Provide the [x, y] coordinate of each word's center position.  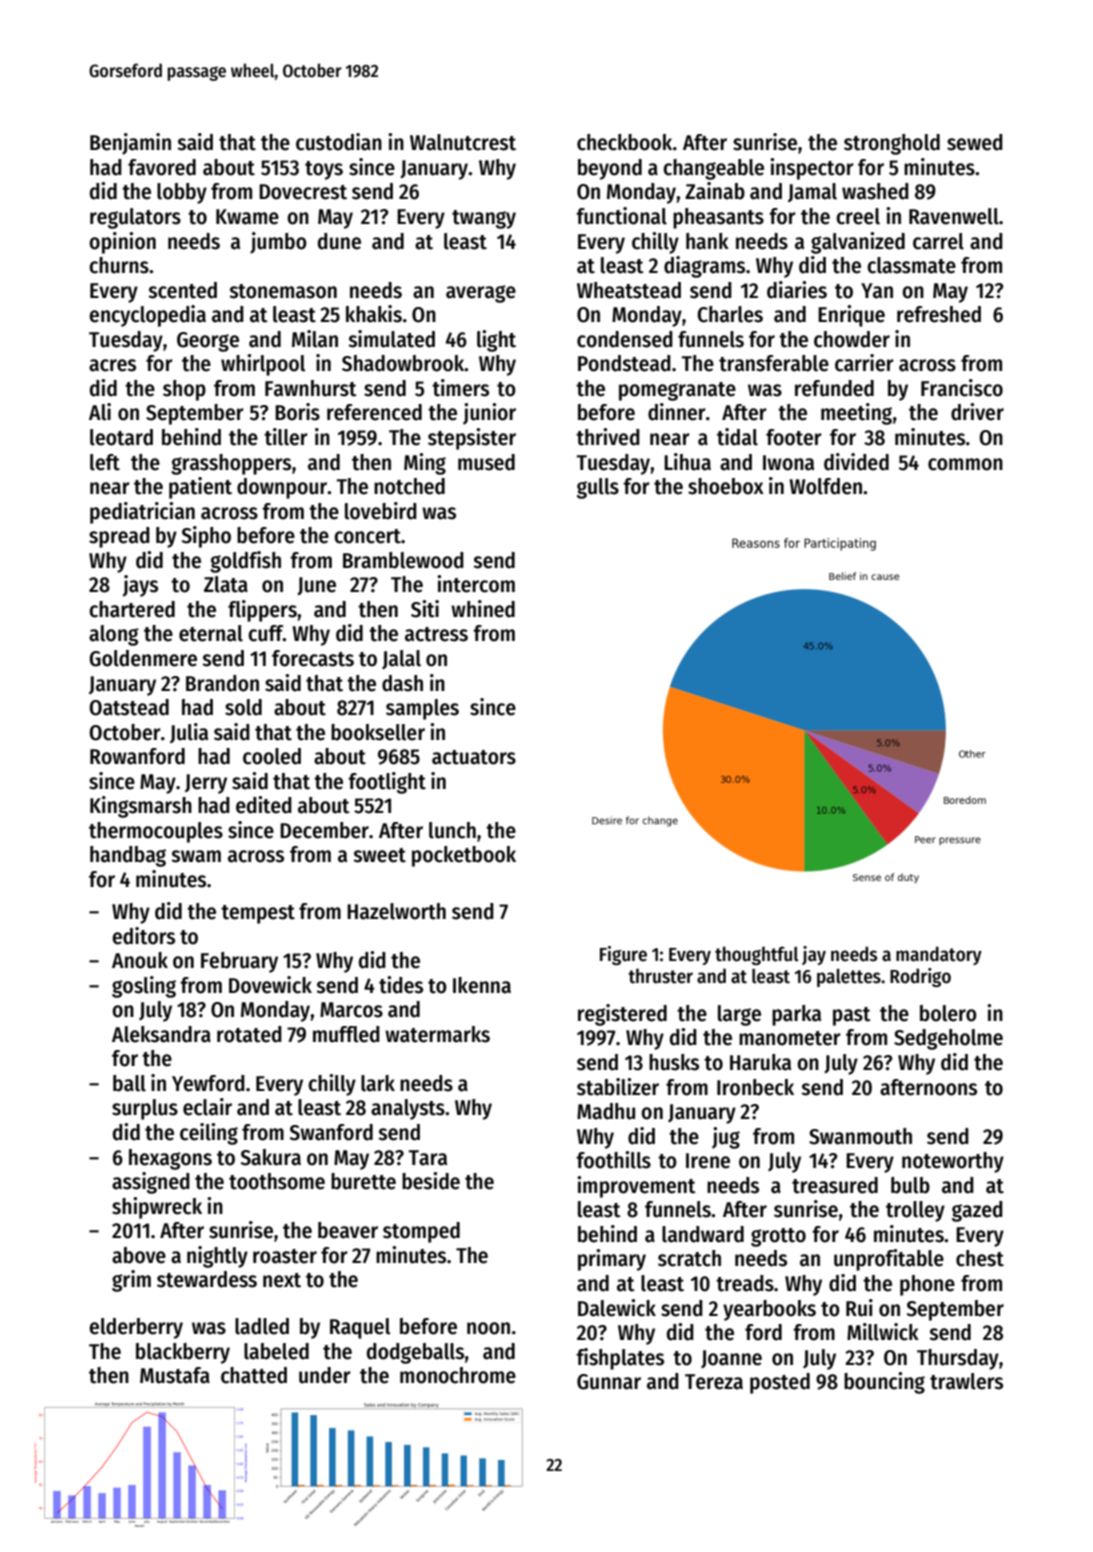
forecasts [313, 658]
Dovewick [270, 985]
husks [674, 1062]
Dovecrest [303, 192]
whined [483, 609]
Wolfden [825, 486]
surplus [145, 1109]
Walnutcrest [463, 142]
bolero [948, 1013]
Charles [730, 314]
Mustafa [175, 1375]
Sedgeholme [948, 1039]
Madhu [606, 1111]
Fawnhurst [311, 388]
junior [489, 414]
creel [858, 216]
